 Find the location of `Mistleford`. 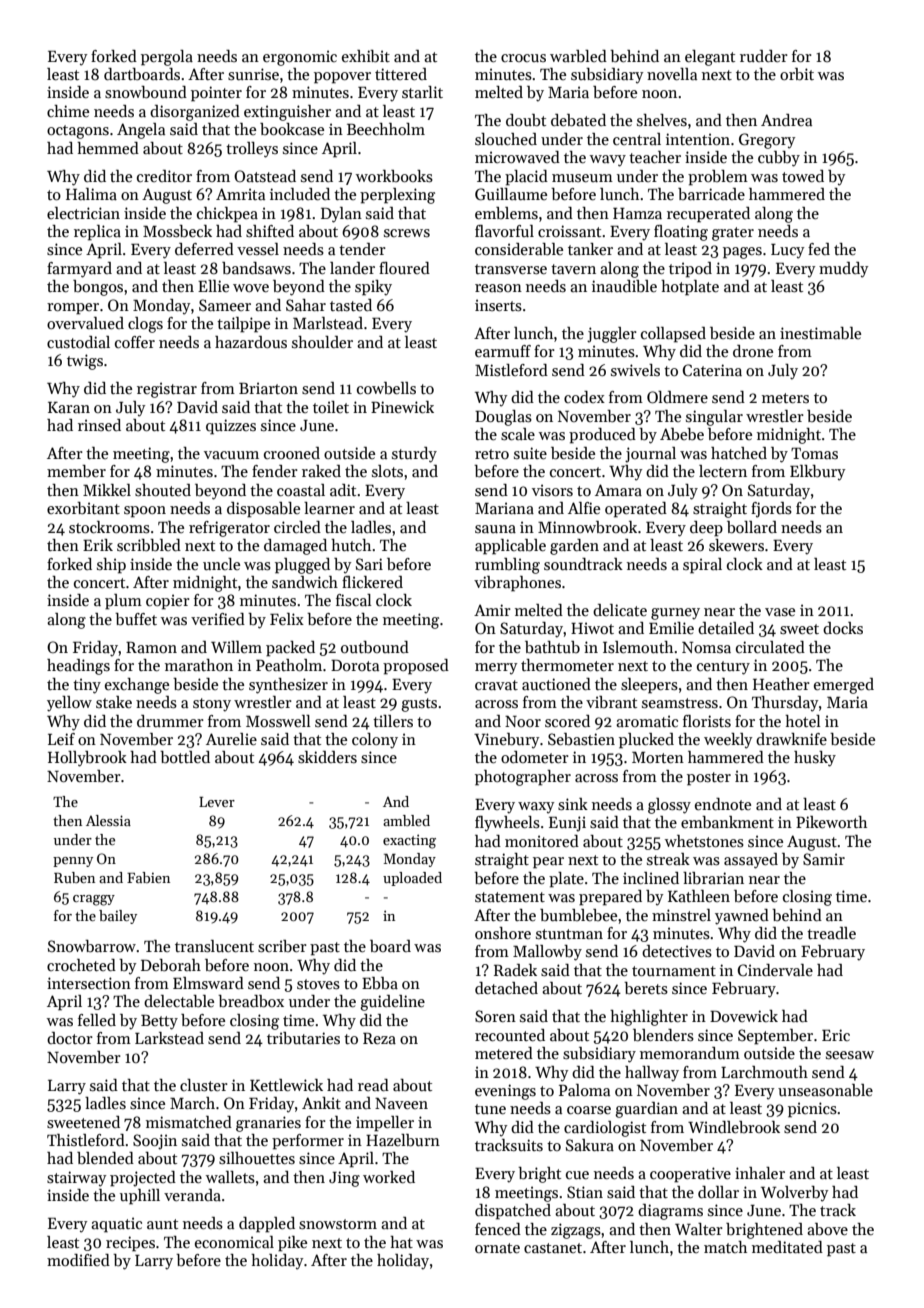

Mistleford is located at coordinates (511, 370).
